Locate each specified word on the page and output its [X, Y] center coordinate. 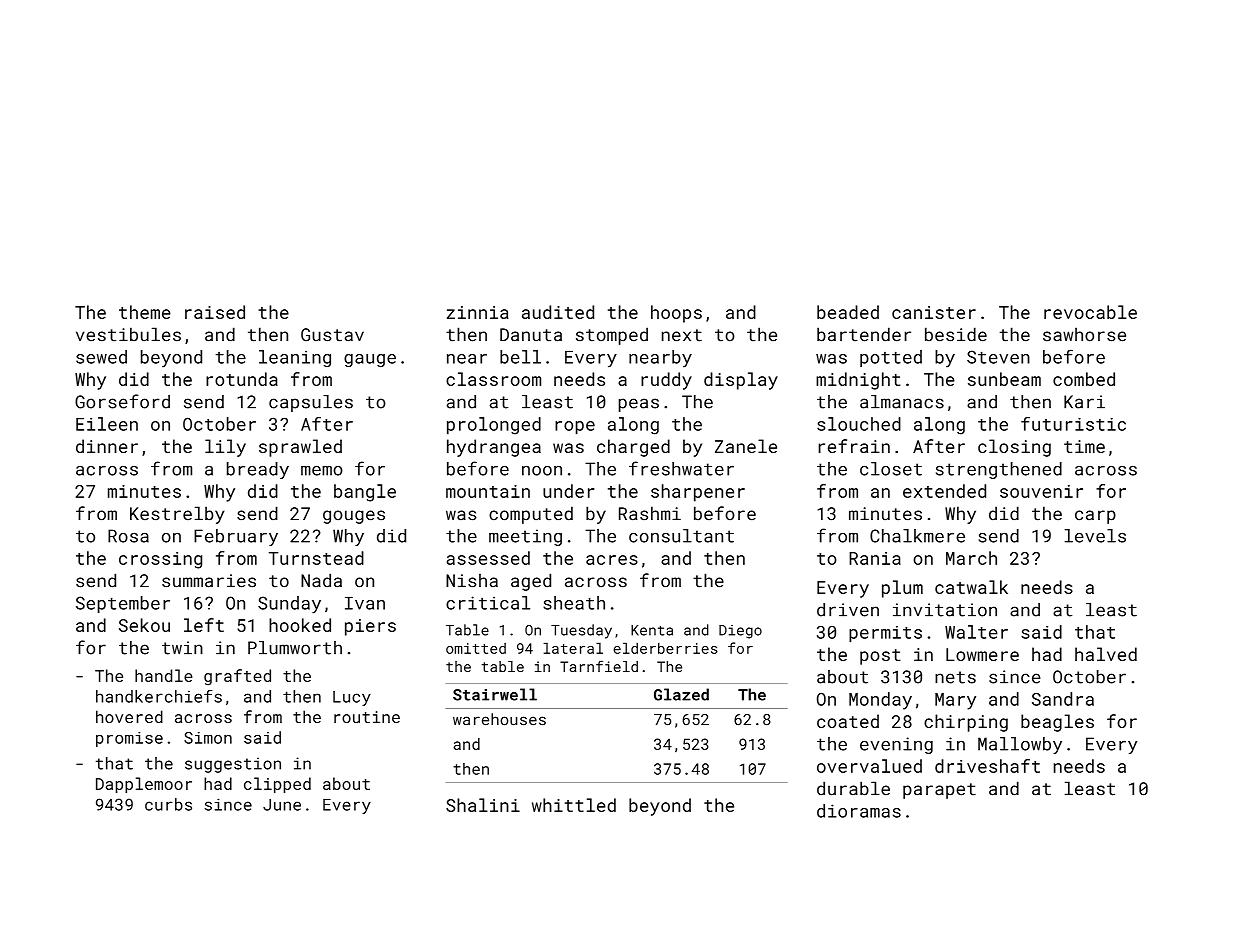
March [971, 558]
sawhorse [1084, 334]
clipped [277, 785]
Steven [998, 357]
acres [612, 560]
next [682, 335]
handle [164, 675]
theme [145, 312]
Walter [976, 632]
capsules [311, 403]
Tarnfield [599, 666]
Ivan [365, 603]
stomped [612, 336]
